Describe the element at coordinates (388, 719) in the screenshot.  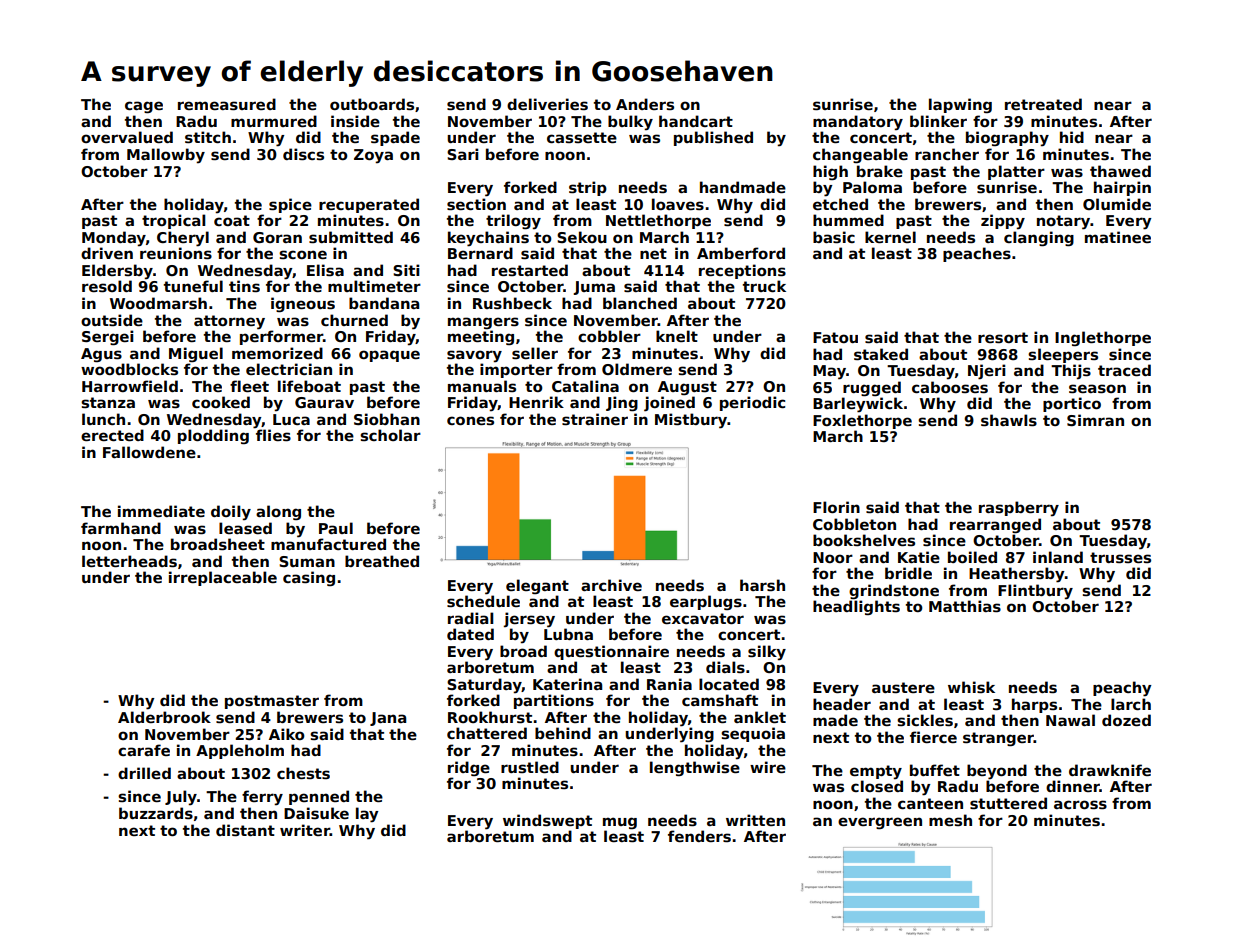
I see `Jana` at that location.
